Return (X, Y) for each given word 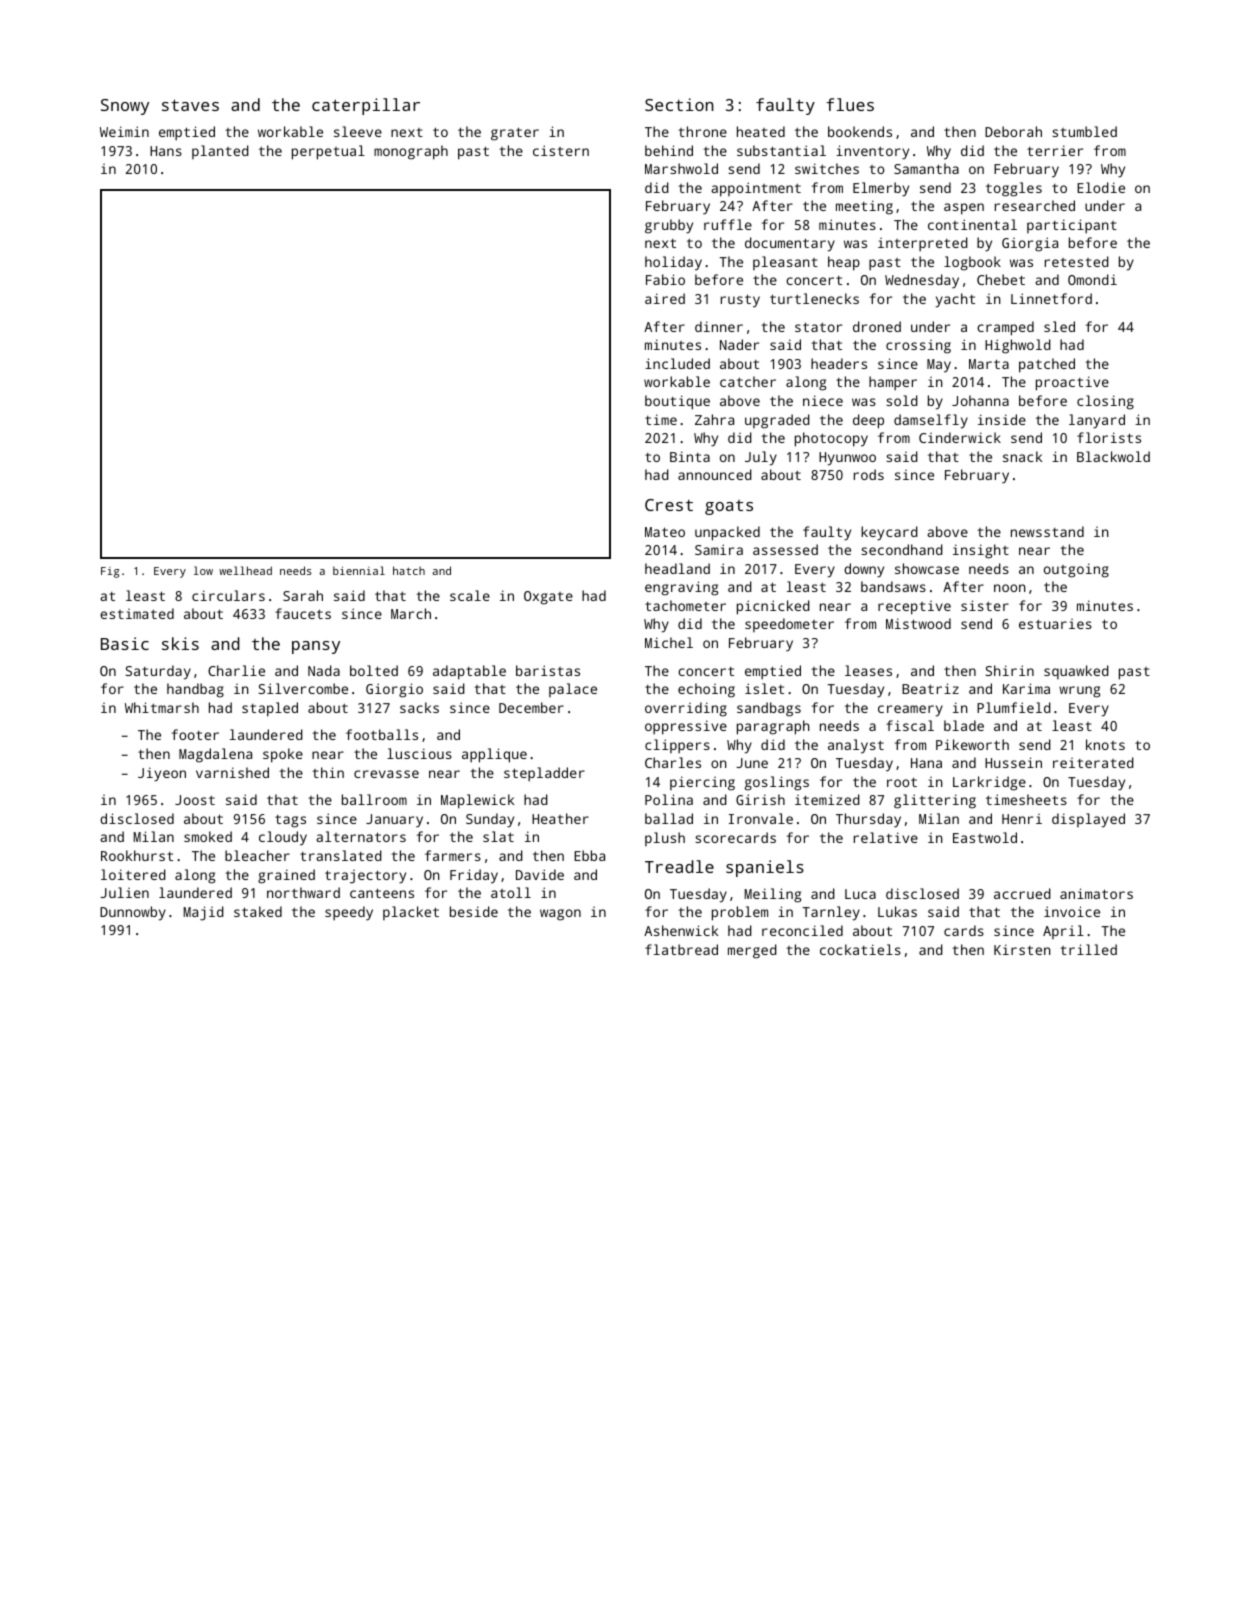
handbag (195, 690)
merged (752, 951)
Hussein (1013, 762)
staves (190, 105)
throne (702, 131)
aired (665, 298)
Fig (110, 572)
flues (850, 104)
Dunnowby (133, 913)
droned (877, 326)
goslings (777, 783)
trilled (1088, 949)
